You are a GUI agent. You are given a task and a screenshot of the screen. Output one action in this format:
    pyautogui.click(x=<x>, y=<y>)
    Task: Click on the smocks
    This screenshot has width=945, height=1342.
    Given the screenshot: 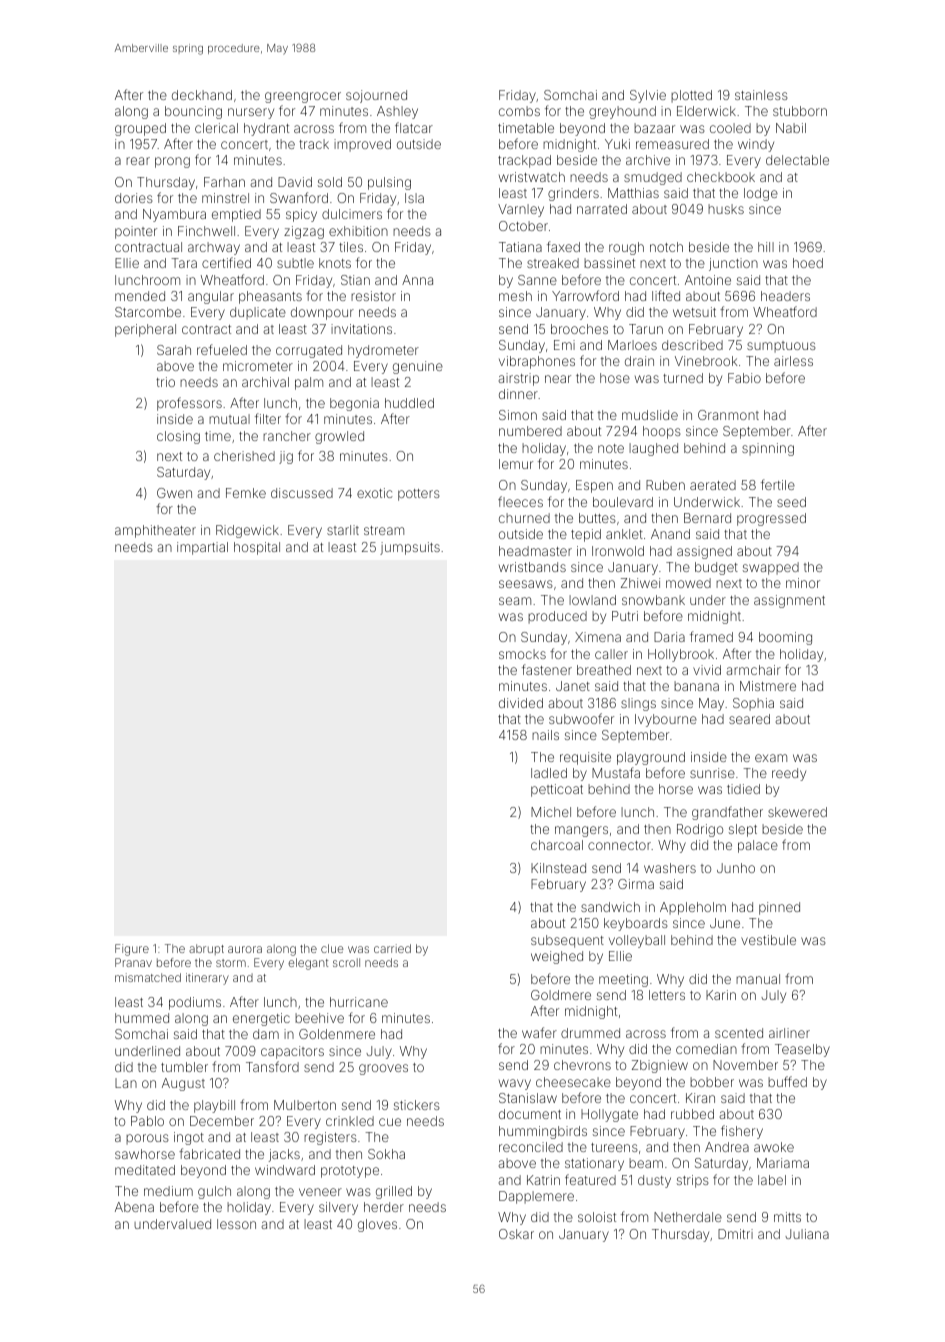 What is the action you would take?
    pyautogui.click(x=522, y=654)
